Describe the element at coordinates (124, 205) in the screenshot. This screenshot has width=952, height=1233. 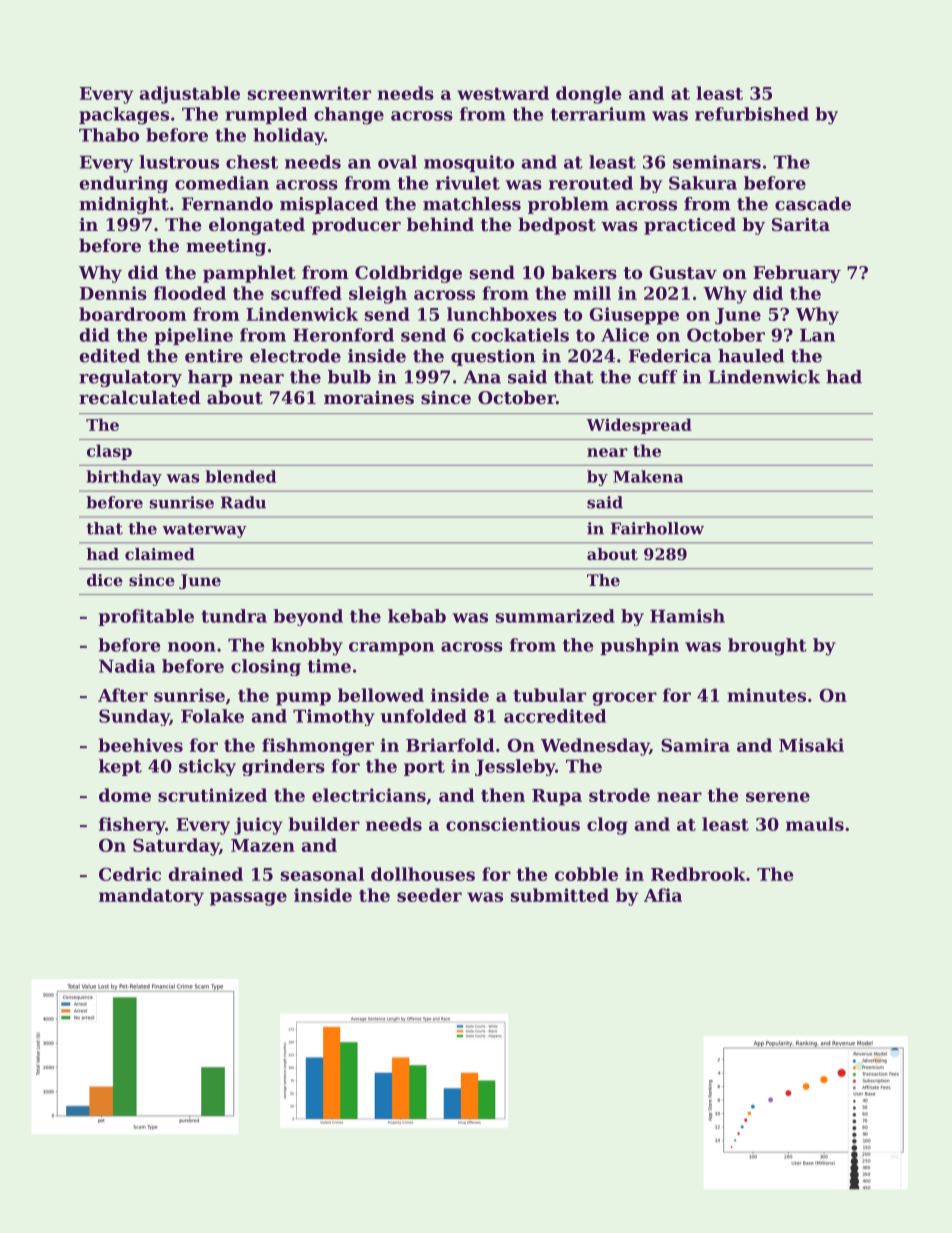
I see `midnight` at that location.
